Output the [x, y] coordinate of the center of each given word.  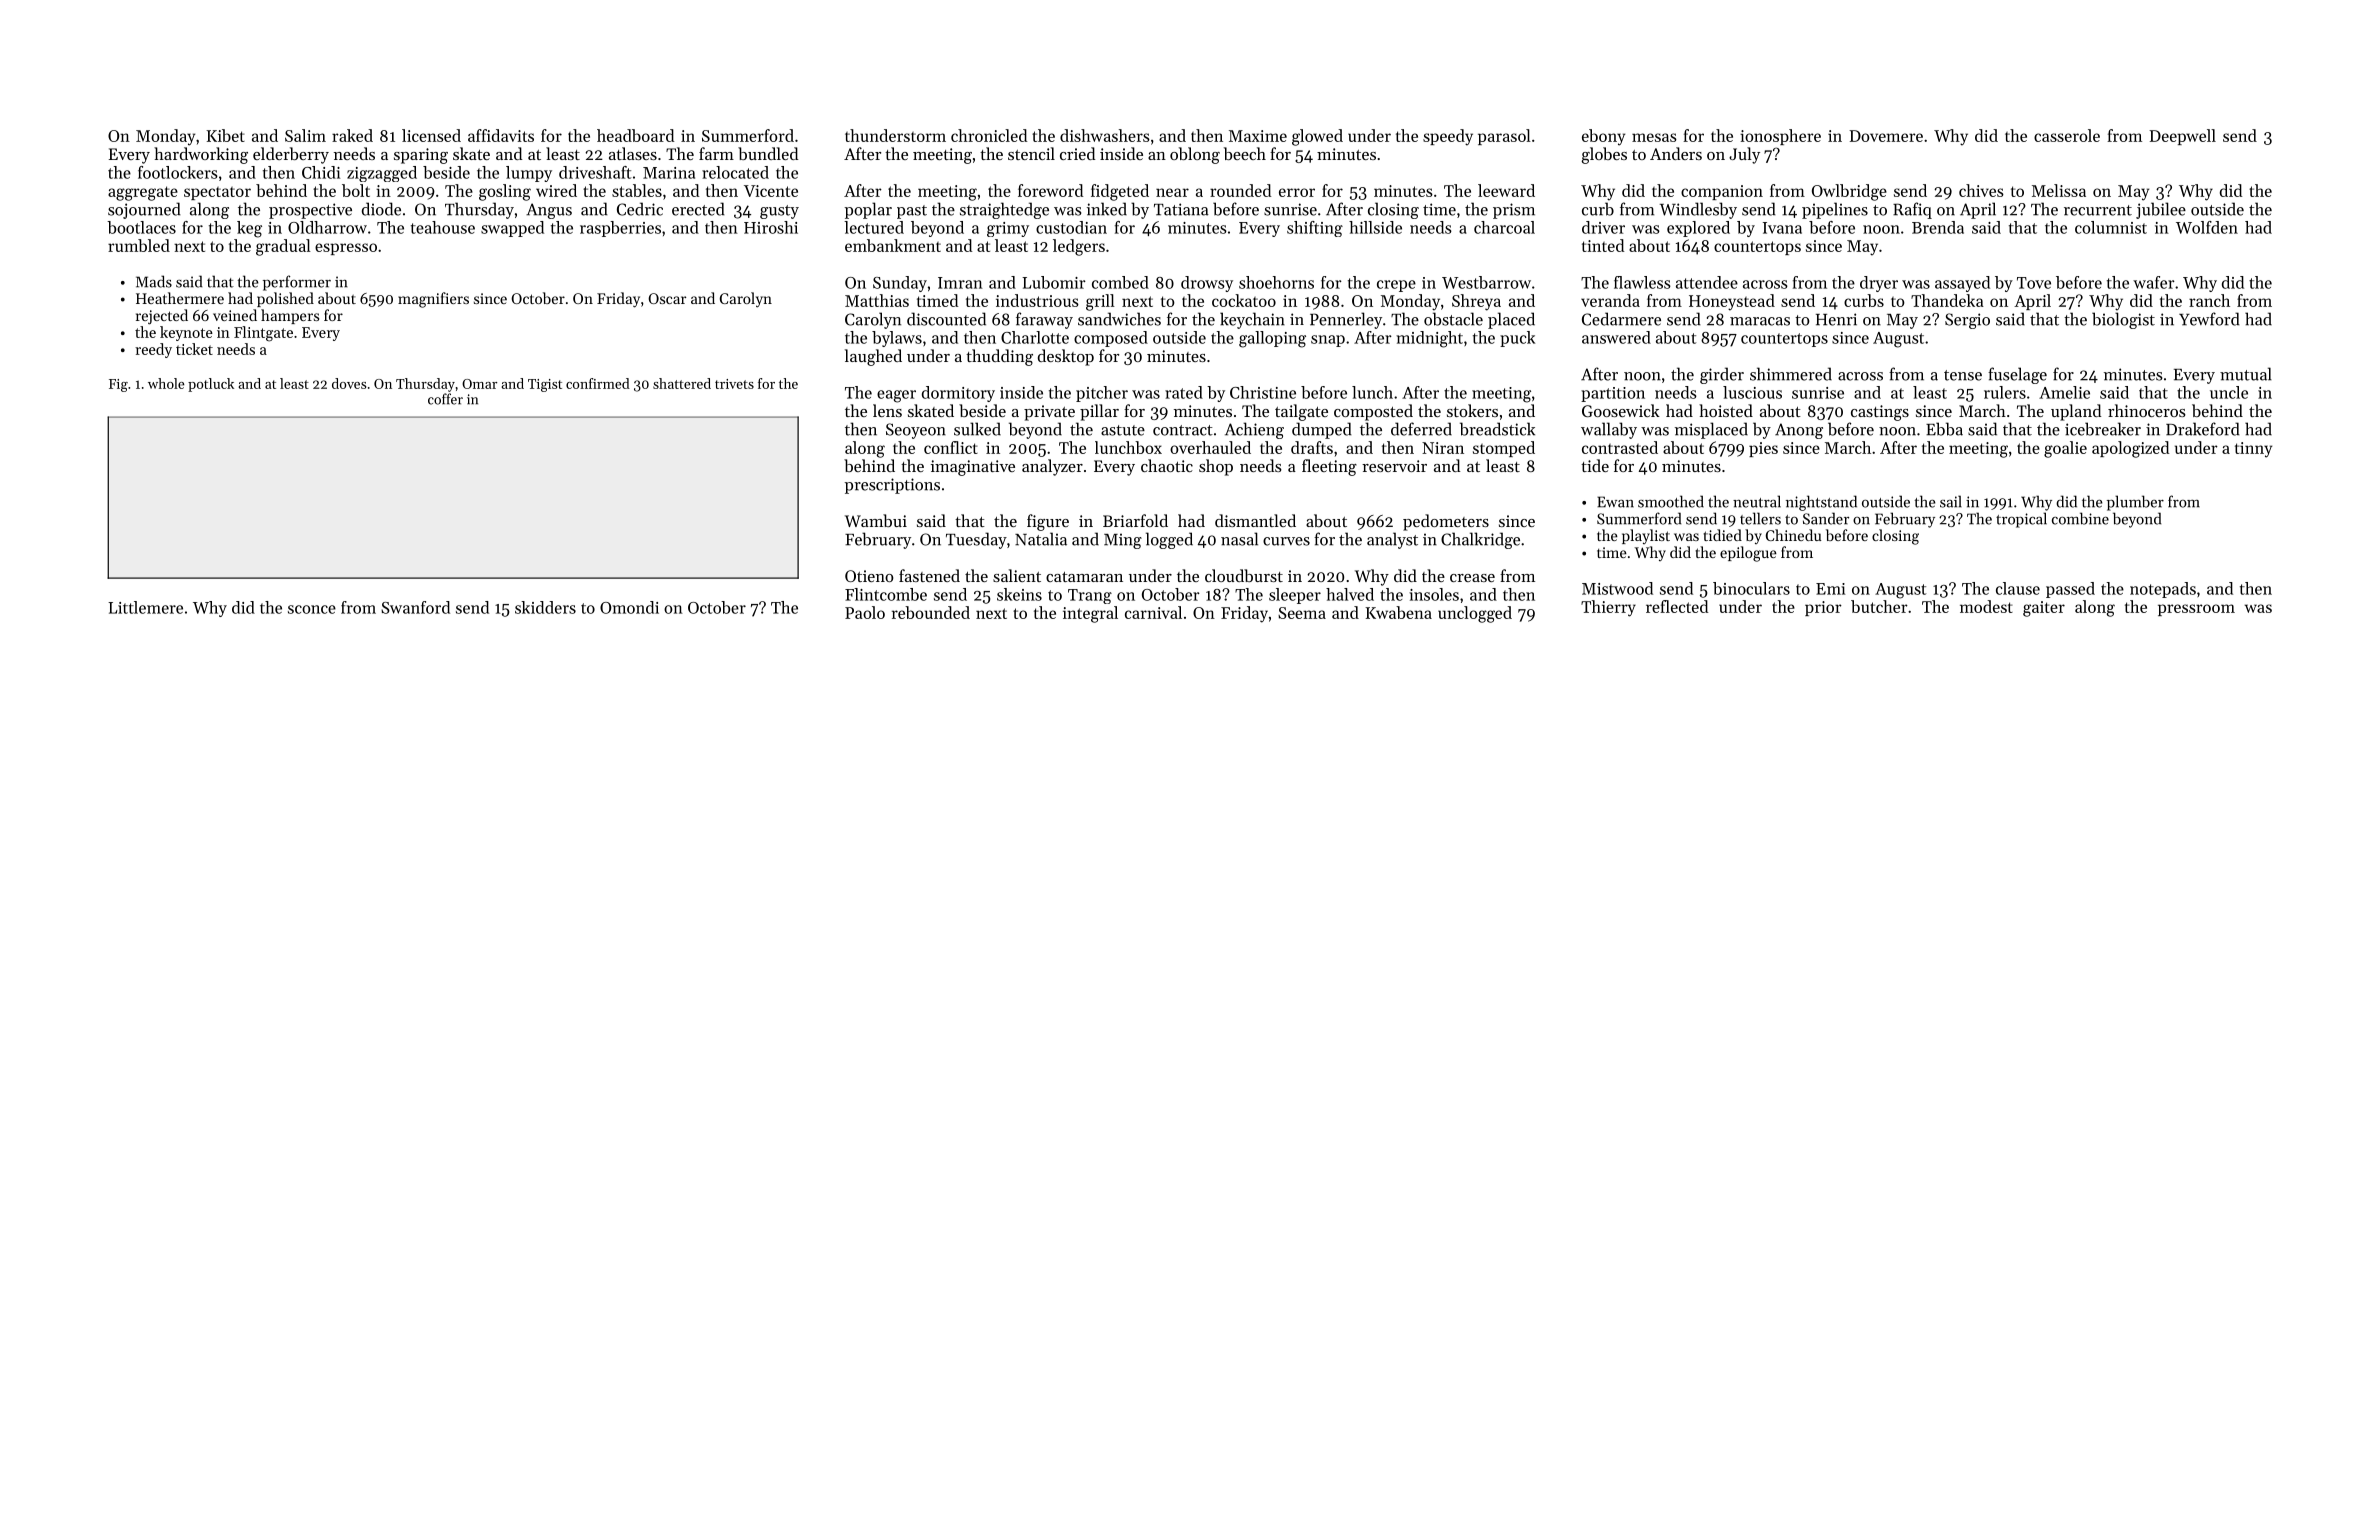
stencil [1031, 153]
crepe [1396, 286]
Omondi [629, 607]
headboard [636, 135]
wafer [2154, 282]
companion [1722, 192]
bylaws [897, 339]
